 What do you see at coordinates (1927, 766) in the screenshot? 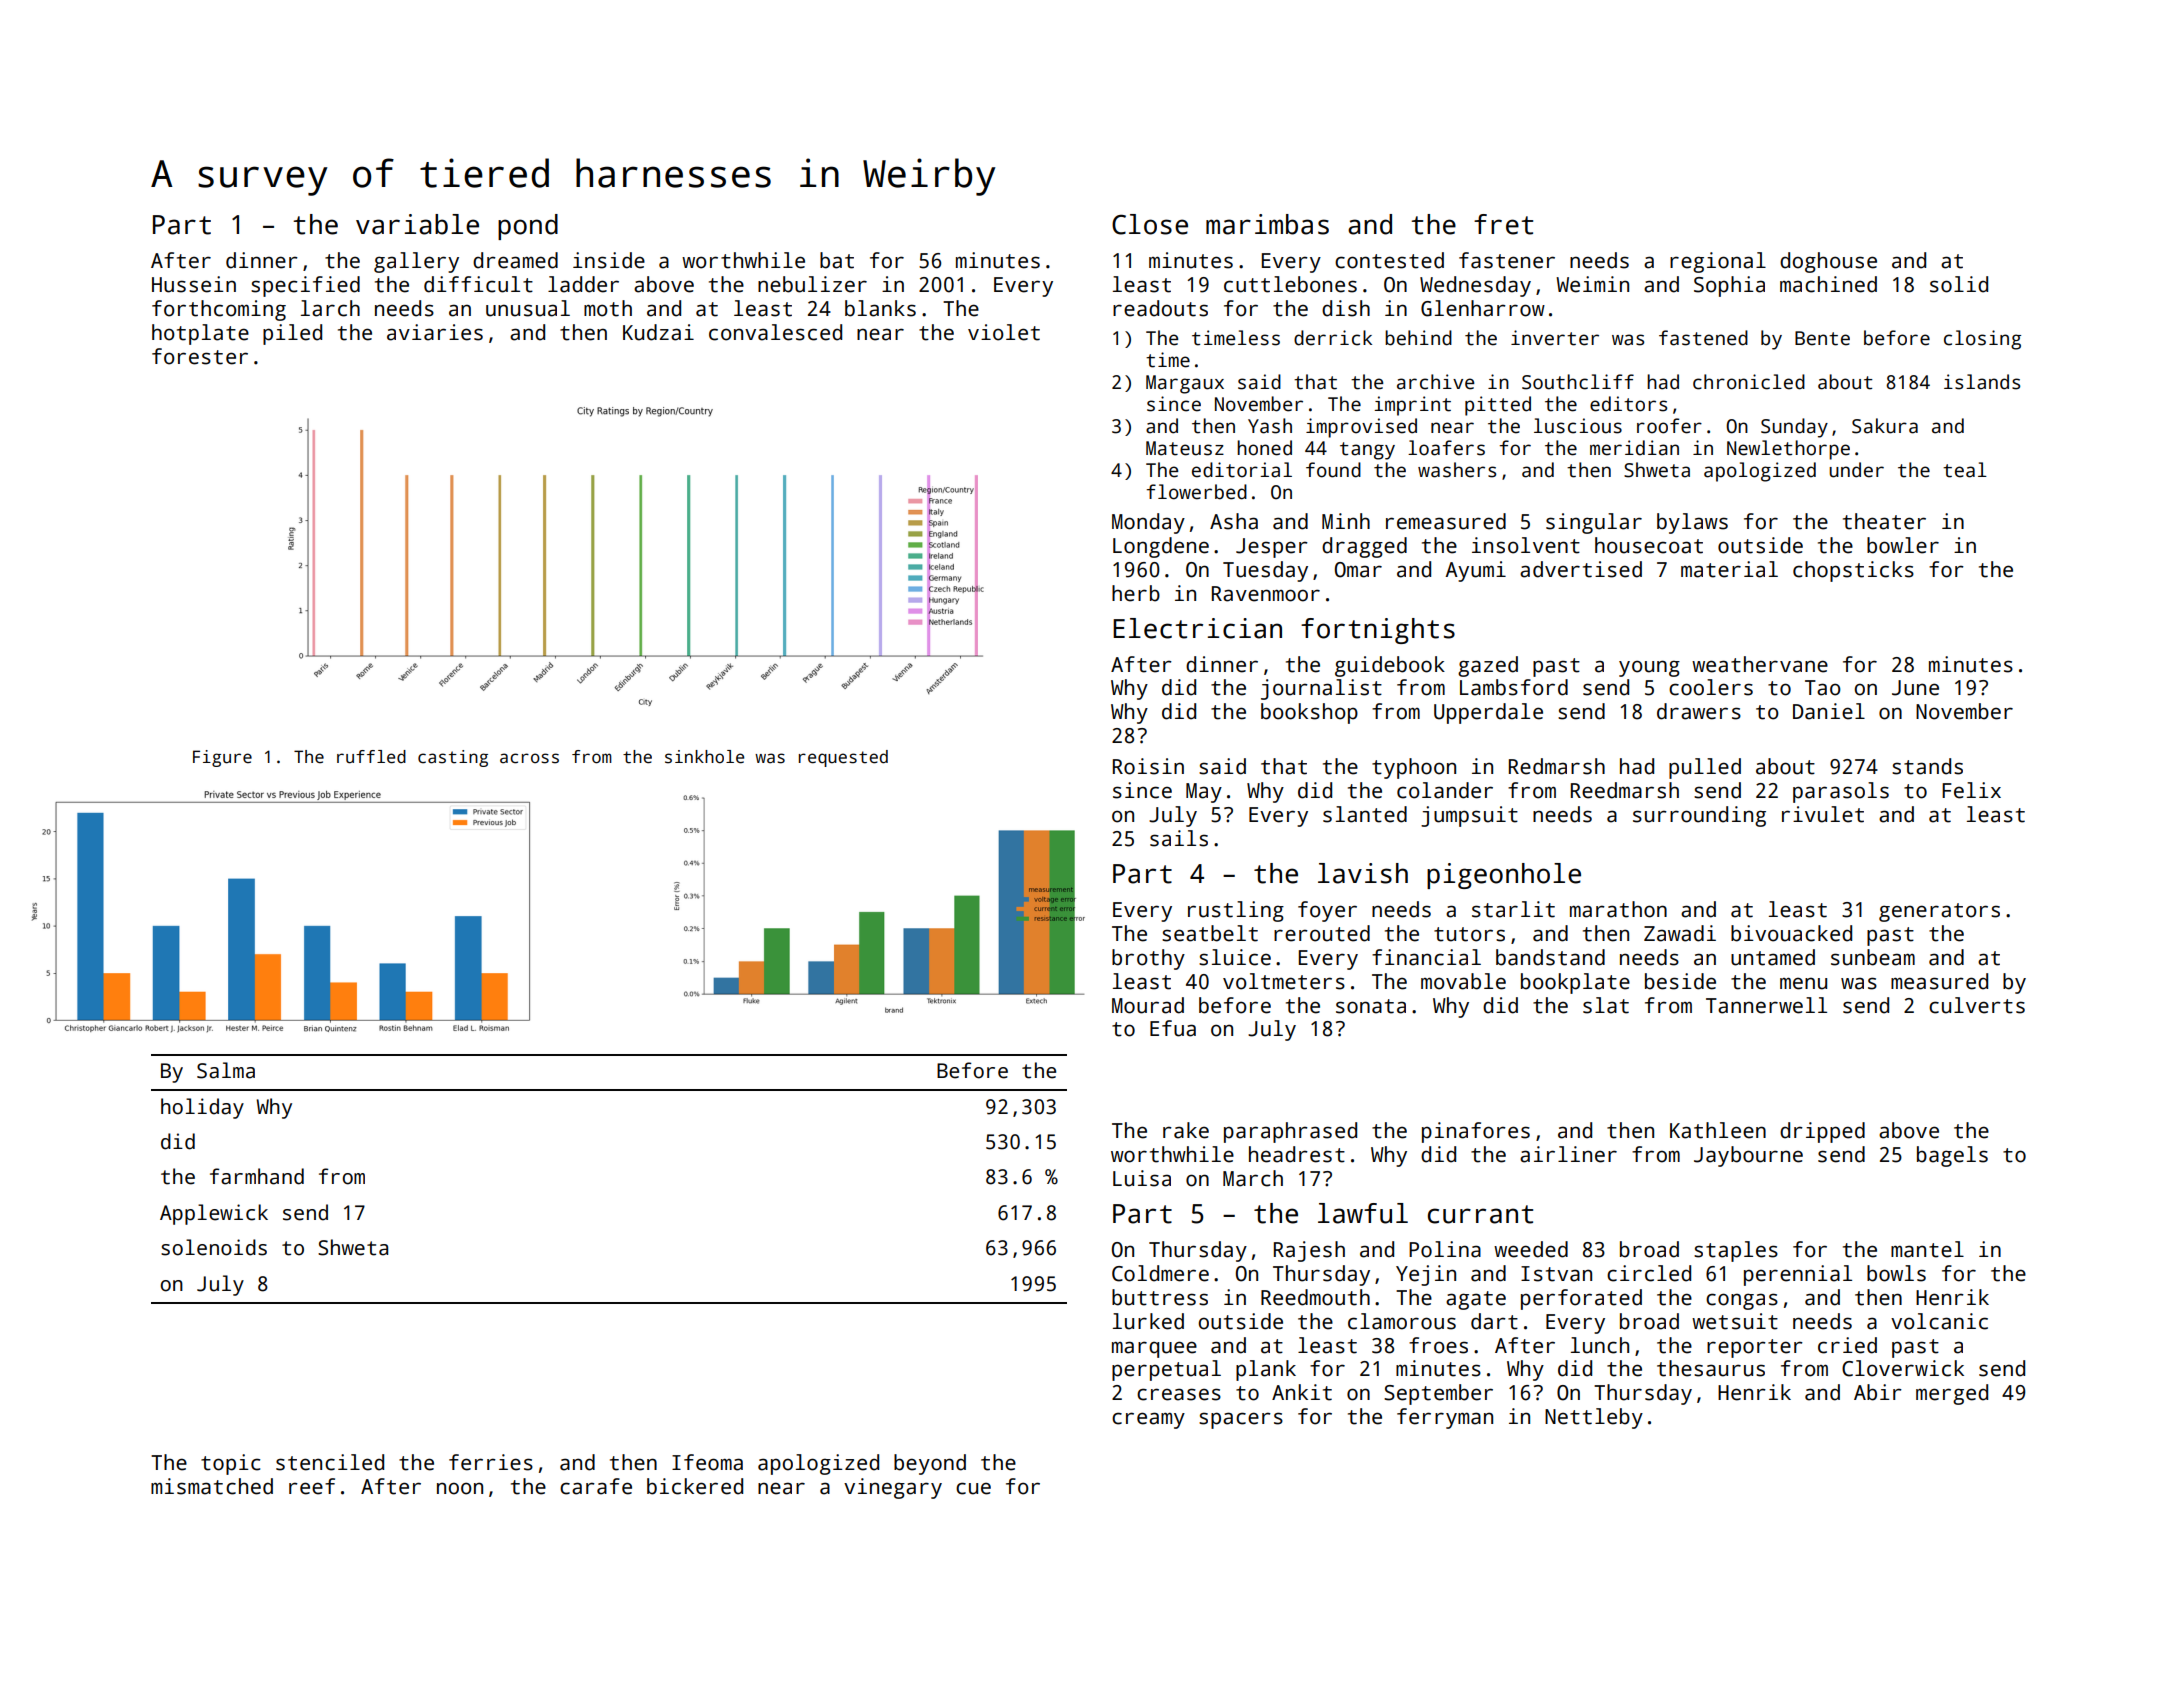
I see `stands` at bounding box center [1927, 766].
